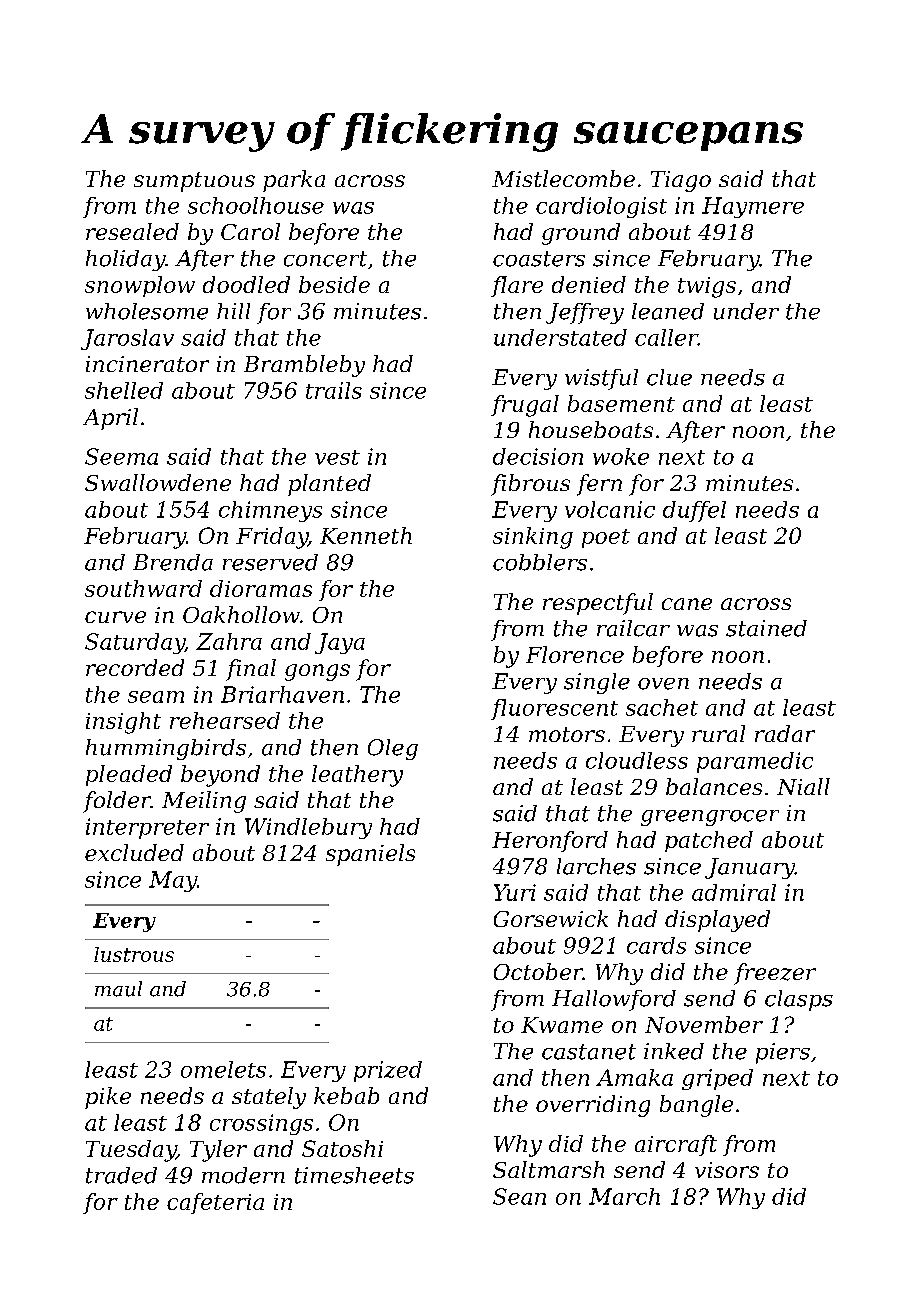  Describe the element at coordinates (388, 1071) in the screenshot. I see `prized` at that location.
